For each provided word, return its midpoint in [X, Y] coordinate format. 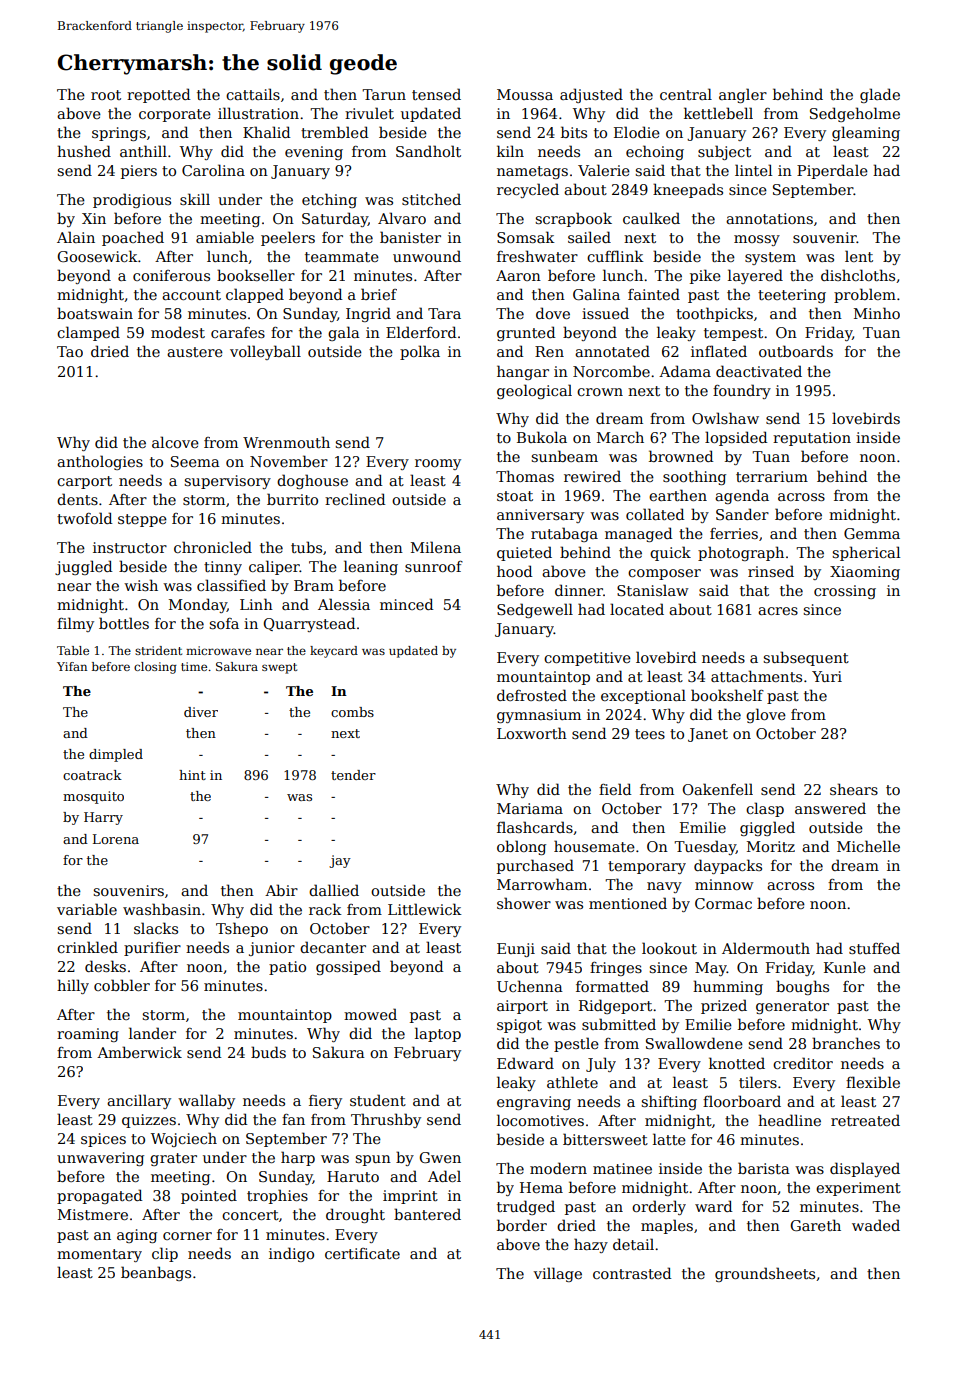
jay [340, 861]
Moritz [771, 846]
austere [195, 352]
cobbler [122, 985]
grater [173, 1159]
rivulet [369, 113]
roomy [438, 464]
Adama [685, 371]
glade [880, 95]
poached [133, 238]
